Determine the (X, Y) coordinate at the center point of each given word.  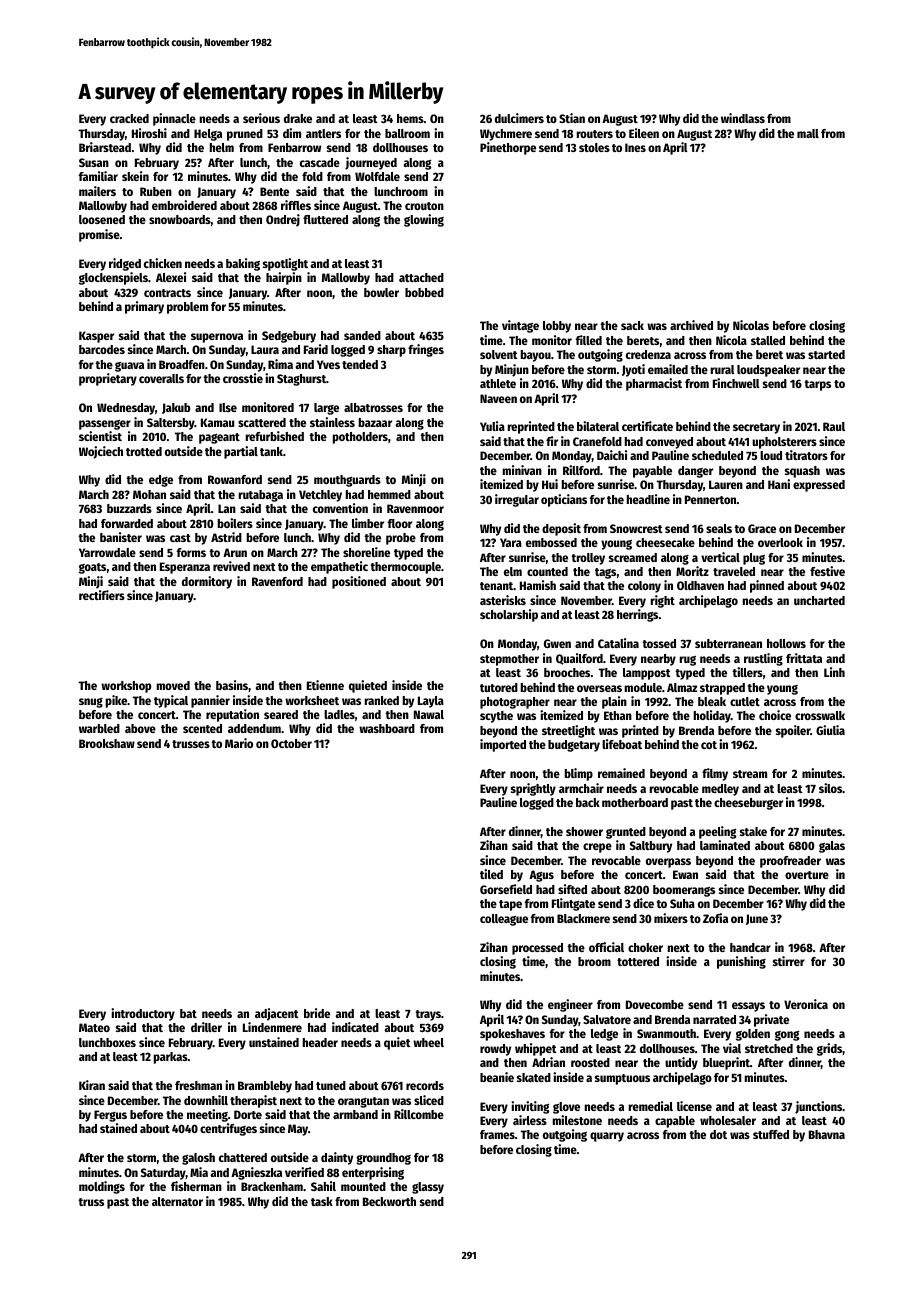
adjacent (277, 1014)
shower (584, 831)
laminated (725, 845)
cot (709, 745)
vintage (520, 326)
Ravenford (277, 581)
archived (691, 325)
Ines (635, 147)
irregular (517, 500)
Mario (239, 743)
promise (99, 235)
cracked (129, 118)
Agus (541, 876)
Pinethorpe (508, 148)
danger (695, 472)
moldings (102, 1187)
